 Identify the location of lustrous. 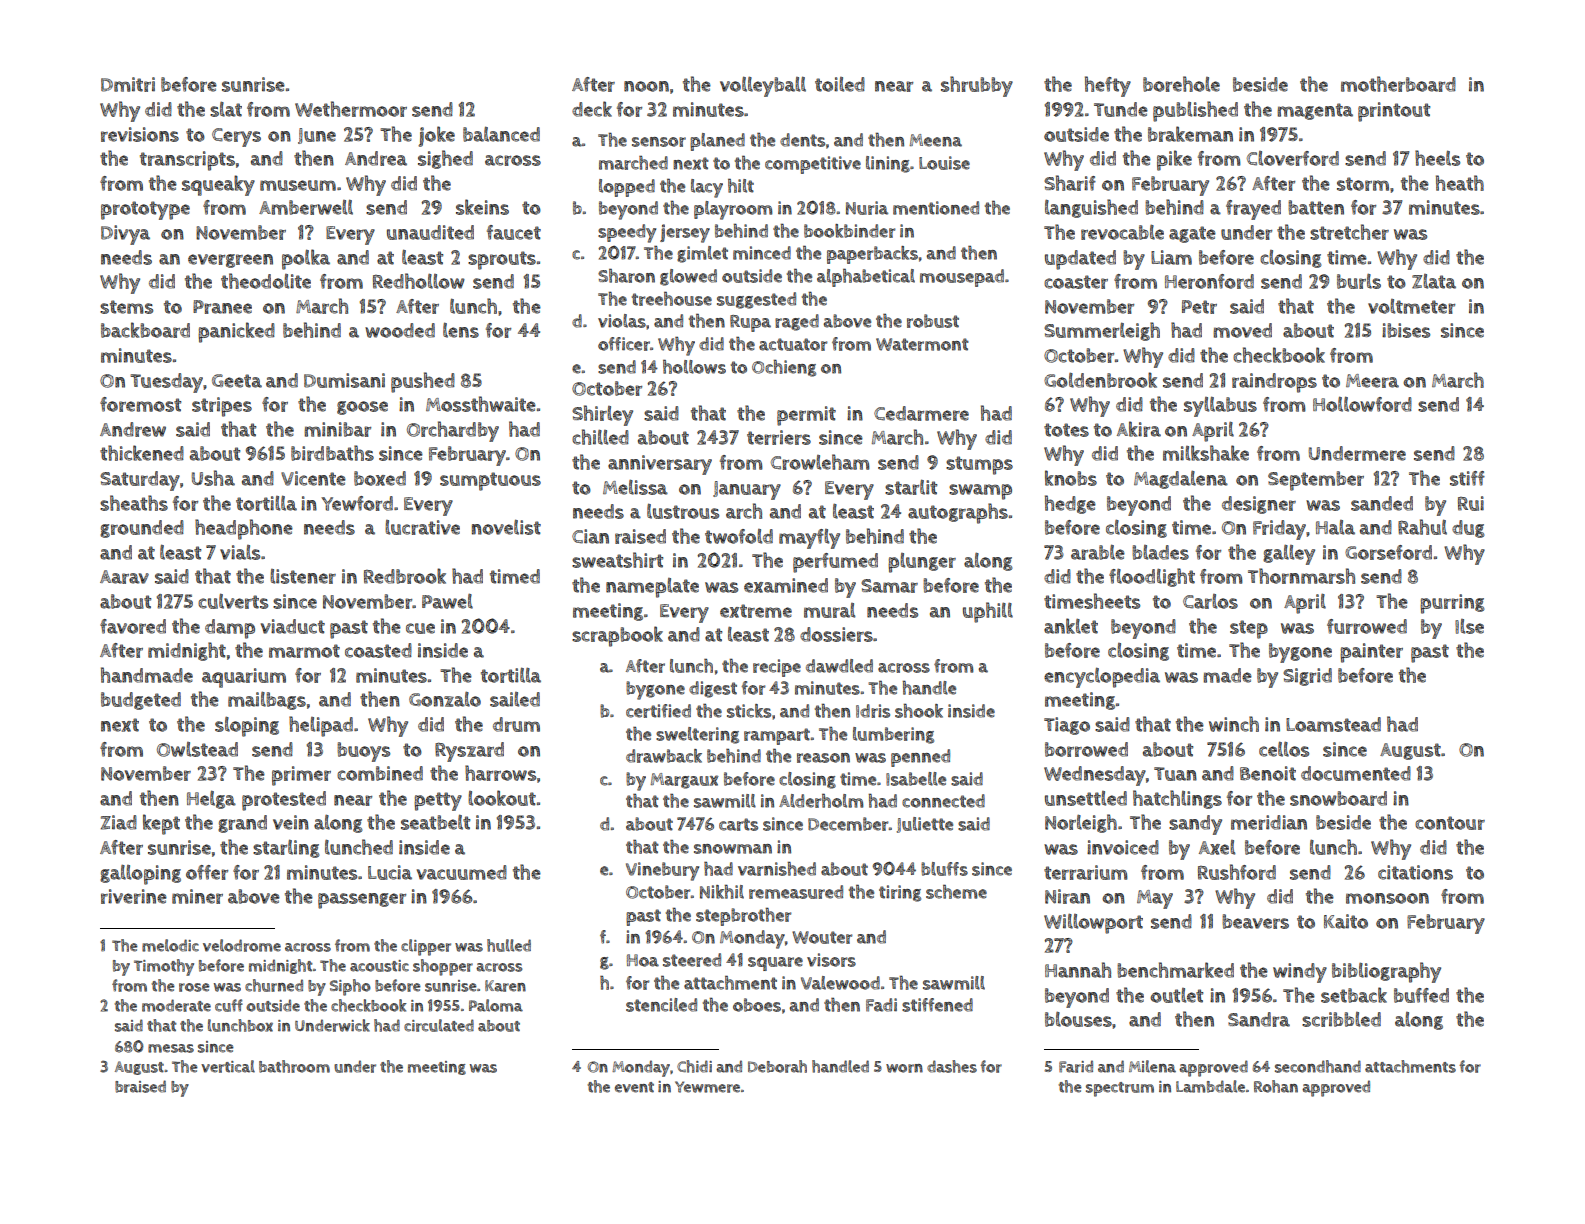
(683, 511).
